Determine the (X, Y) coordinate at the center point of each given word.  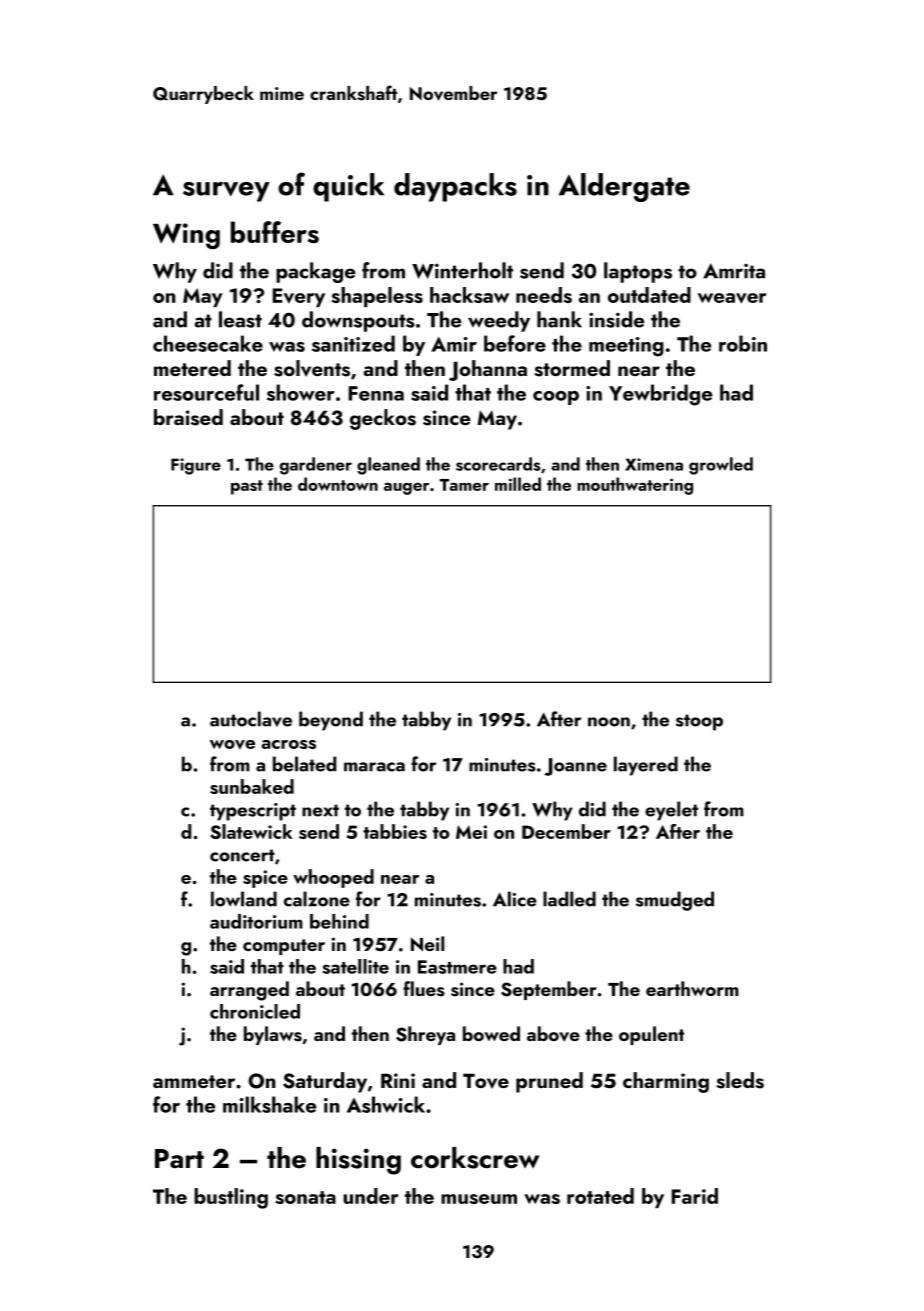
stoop (699, 722)
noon (609, 722)
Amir (454, 344)
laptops (638, 272)
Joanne (575, 767)
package (315, 272)
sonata (305, 1197)
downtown (338, 484)
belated (304, 764)
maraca (374, 767)
